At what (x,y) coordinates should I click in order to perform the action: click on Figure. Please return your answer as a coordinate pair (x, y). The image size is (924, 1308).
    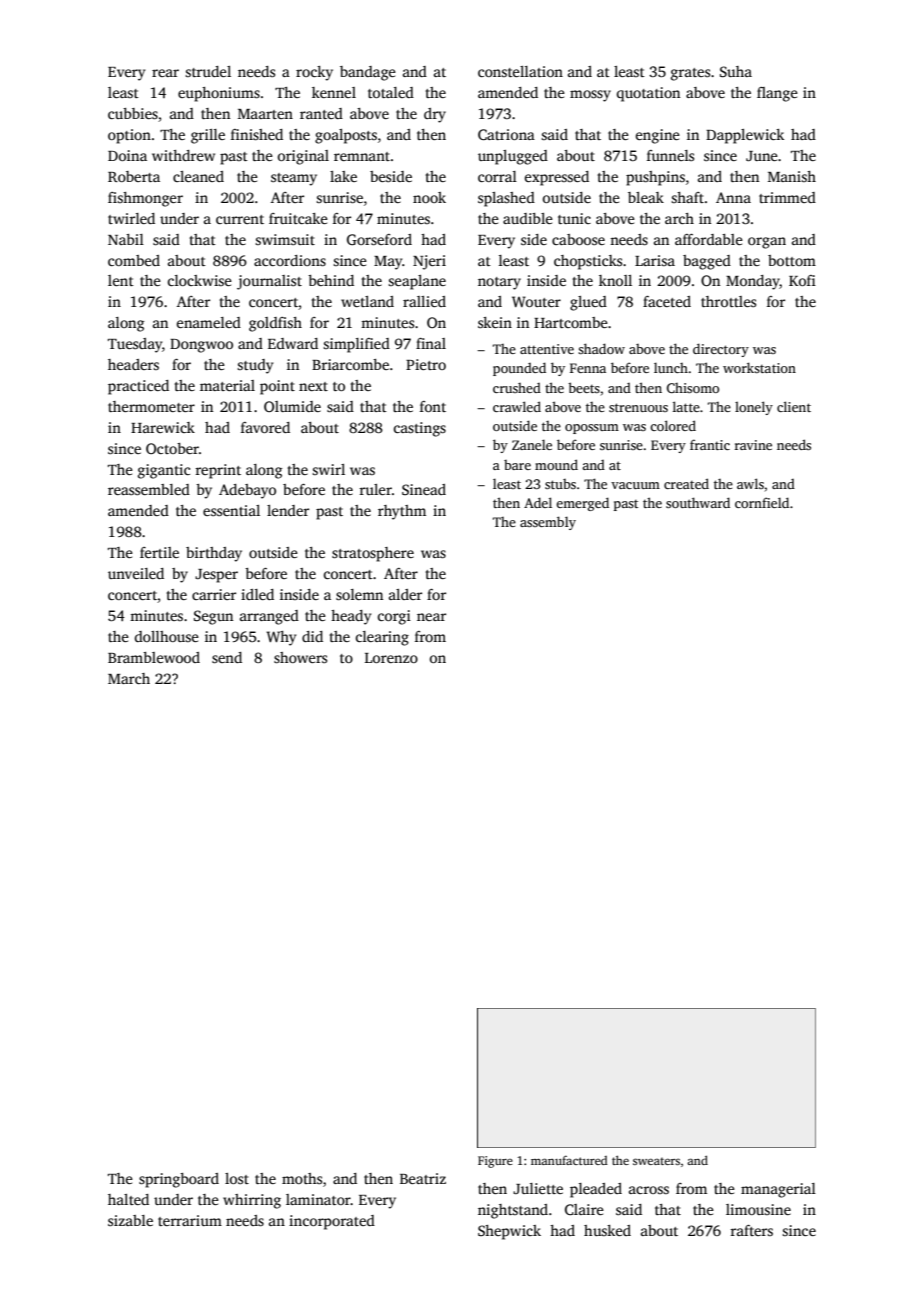
    Looking at the image, I should click on (495, 1162).
